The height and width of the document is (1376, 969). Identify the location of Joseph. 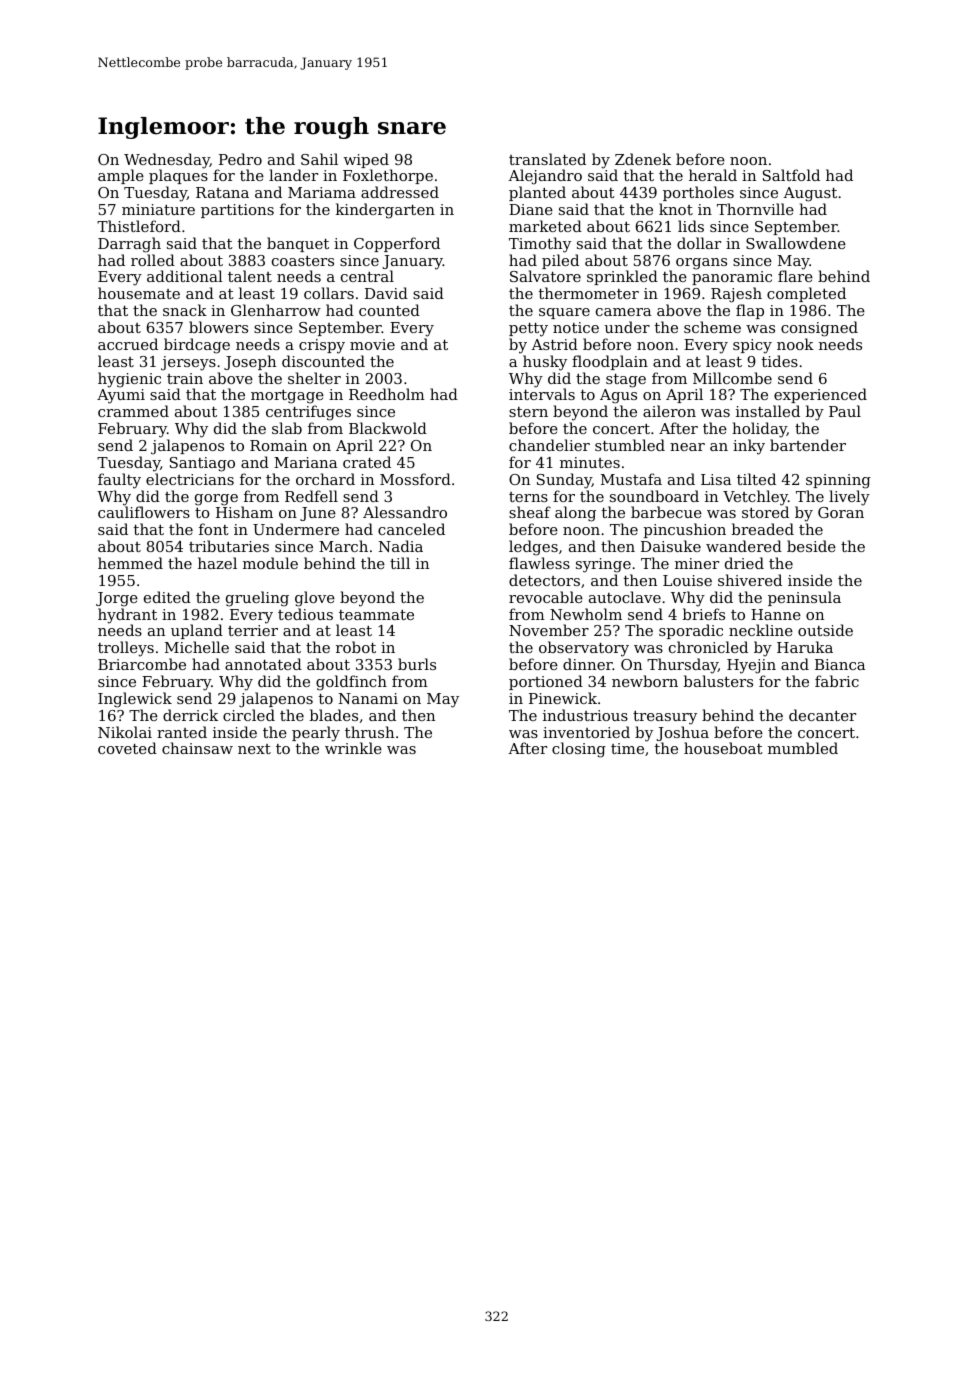
(250, 362).
